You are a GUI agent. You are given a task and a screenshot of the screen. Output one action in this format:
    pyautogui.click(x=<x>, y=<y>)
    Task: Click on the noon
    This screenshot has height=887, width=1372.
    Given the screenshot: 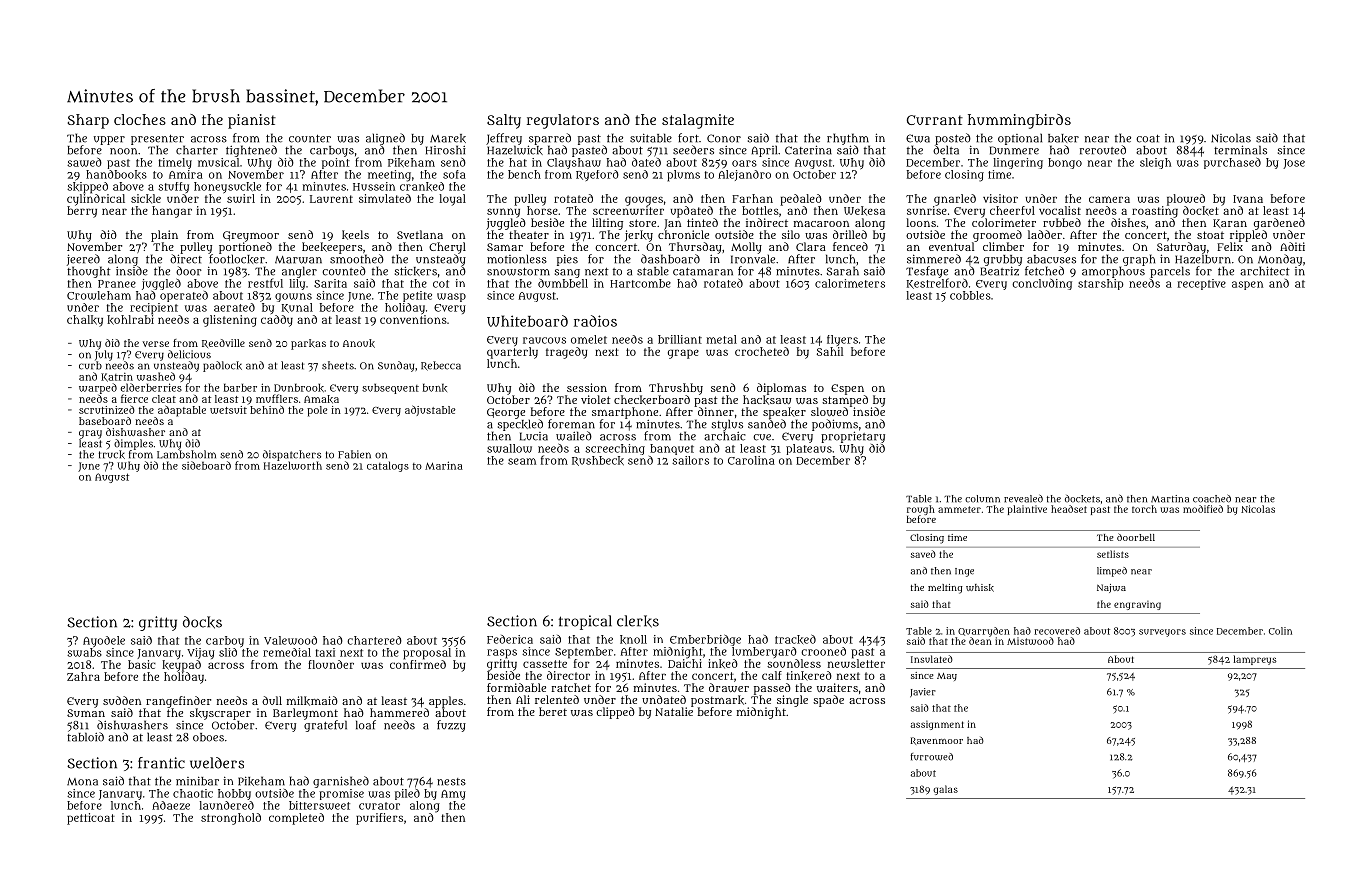 What is the action you would take?
    pyautogui.click(x=123, y=151)
